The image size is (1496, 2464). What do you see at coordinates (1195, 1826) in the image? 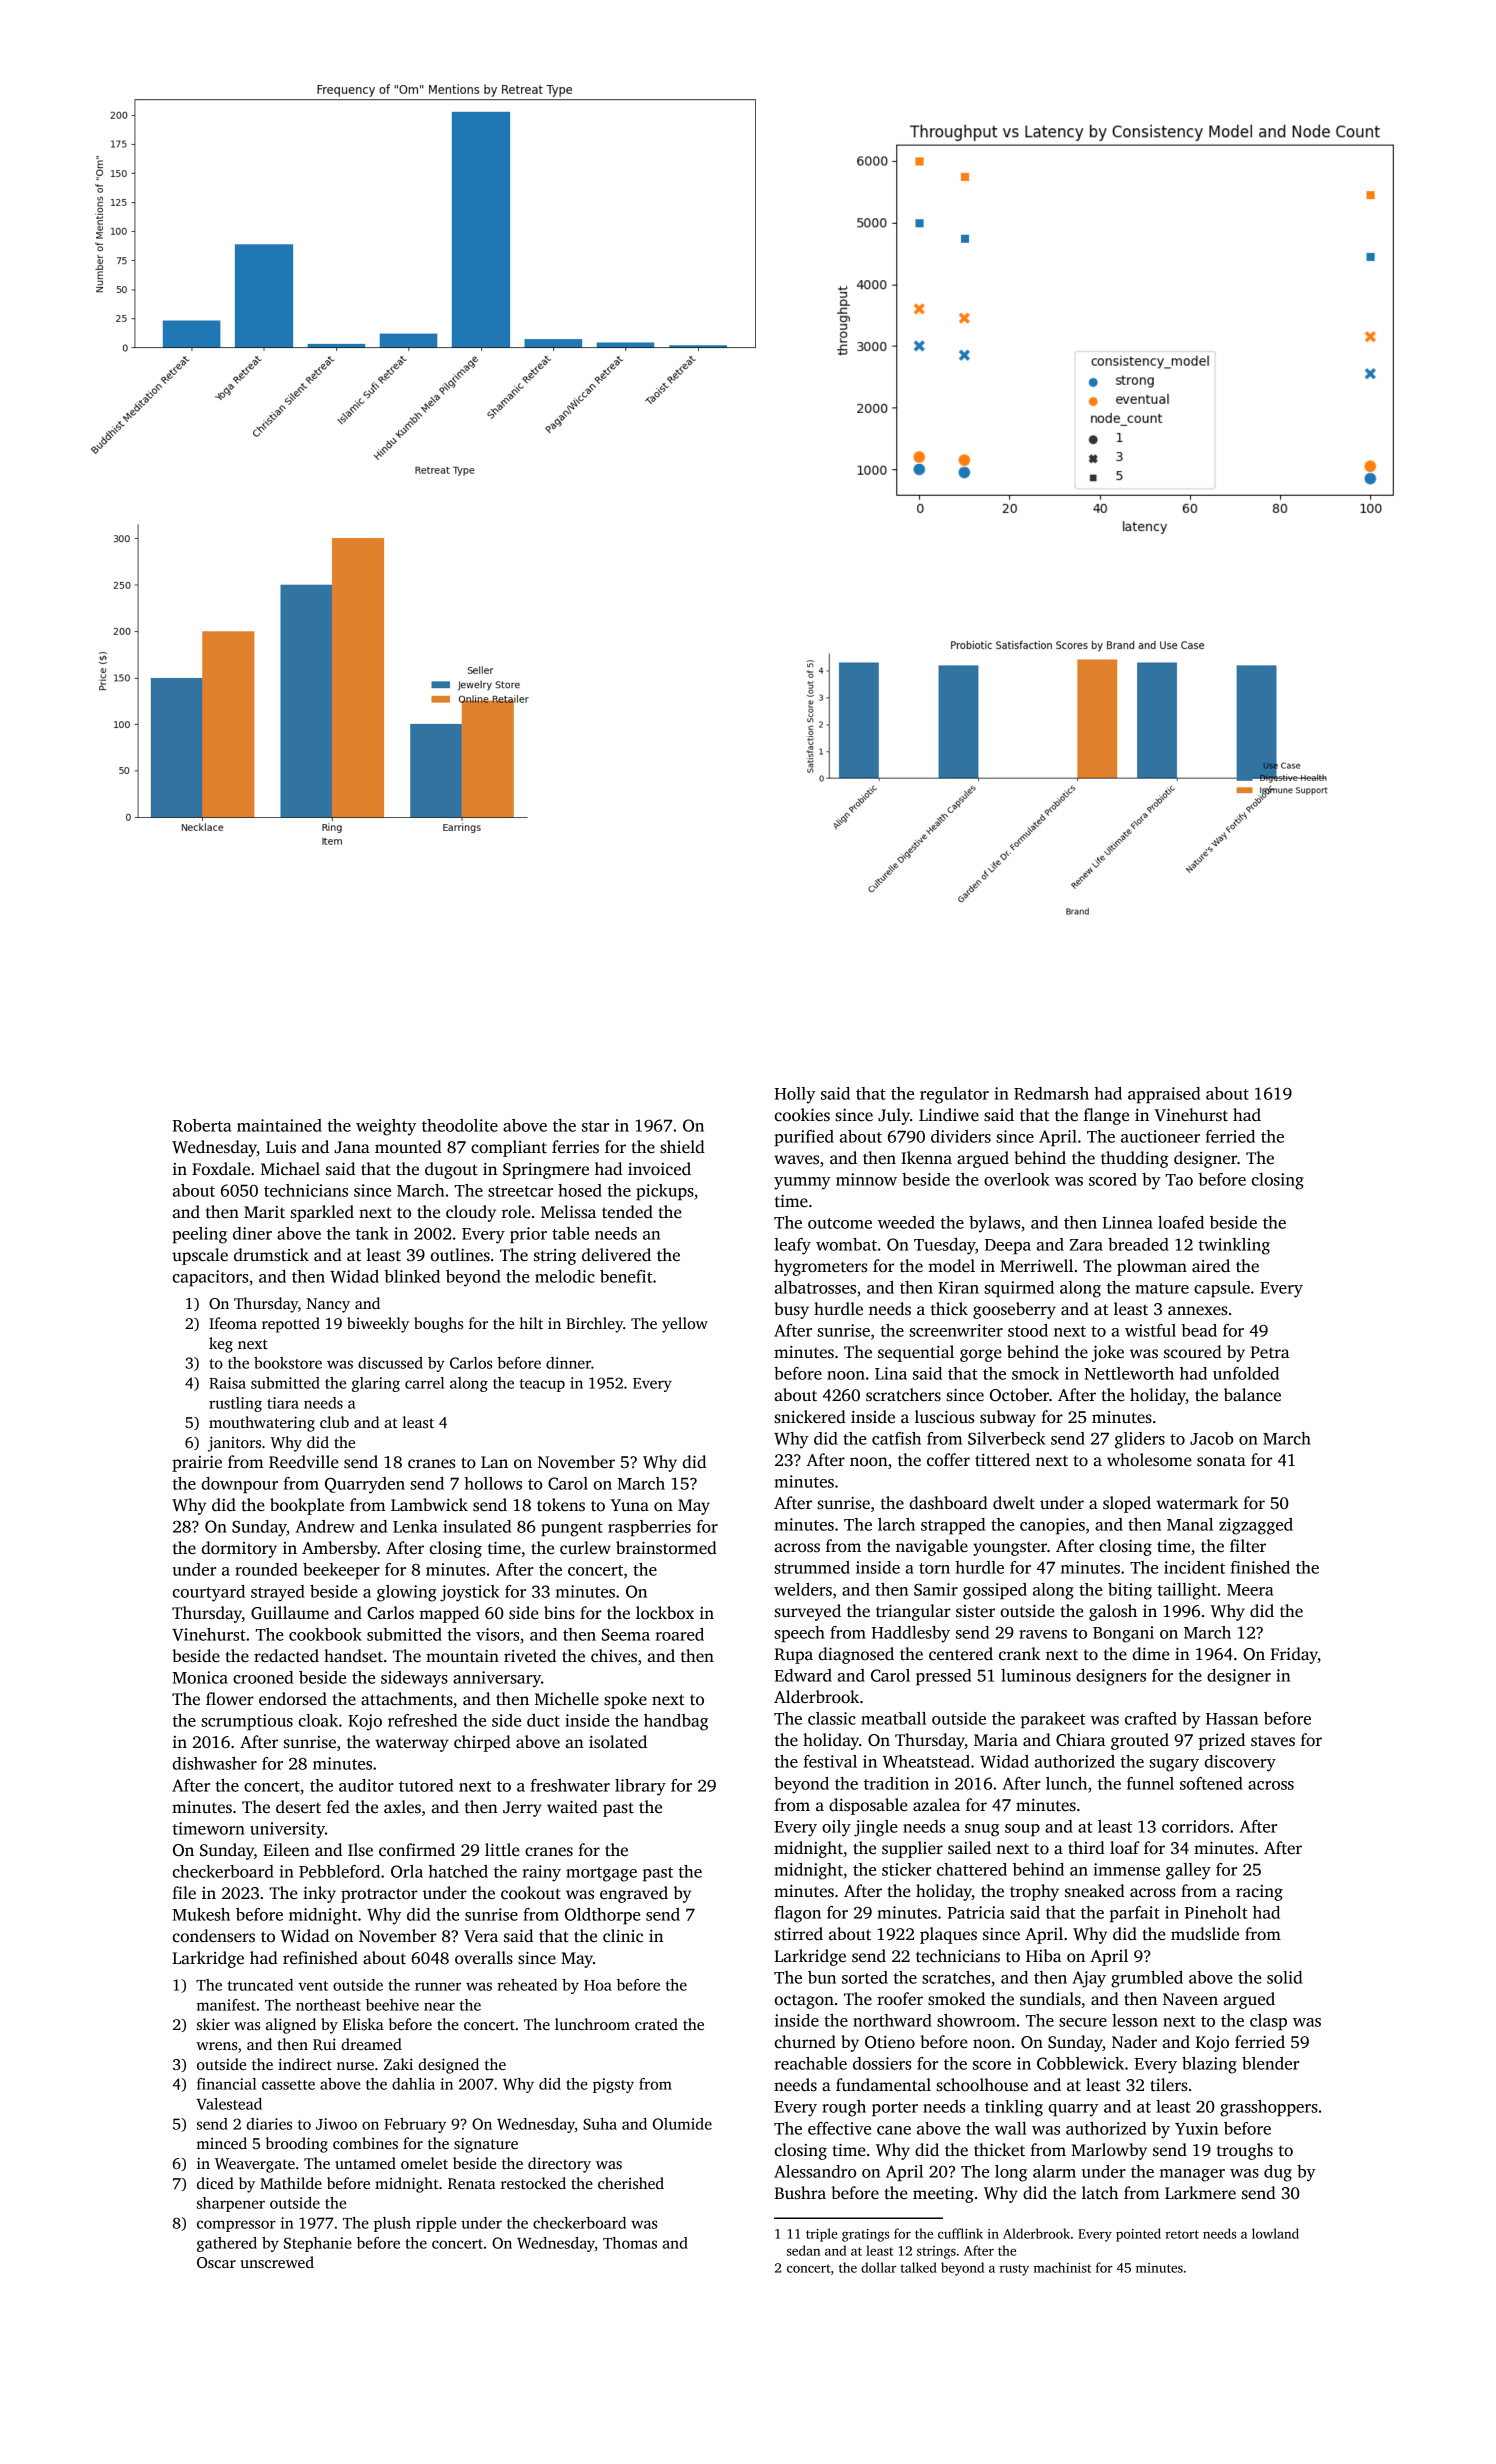
I see `corridors` at bounding box center [1195, 1826].
